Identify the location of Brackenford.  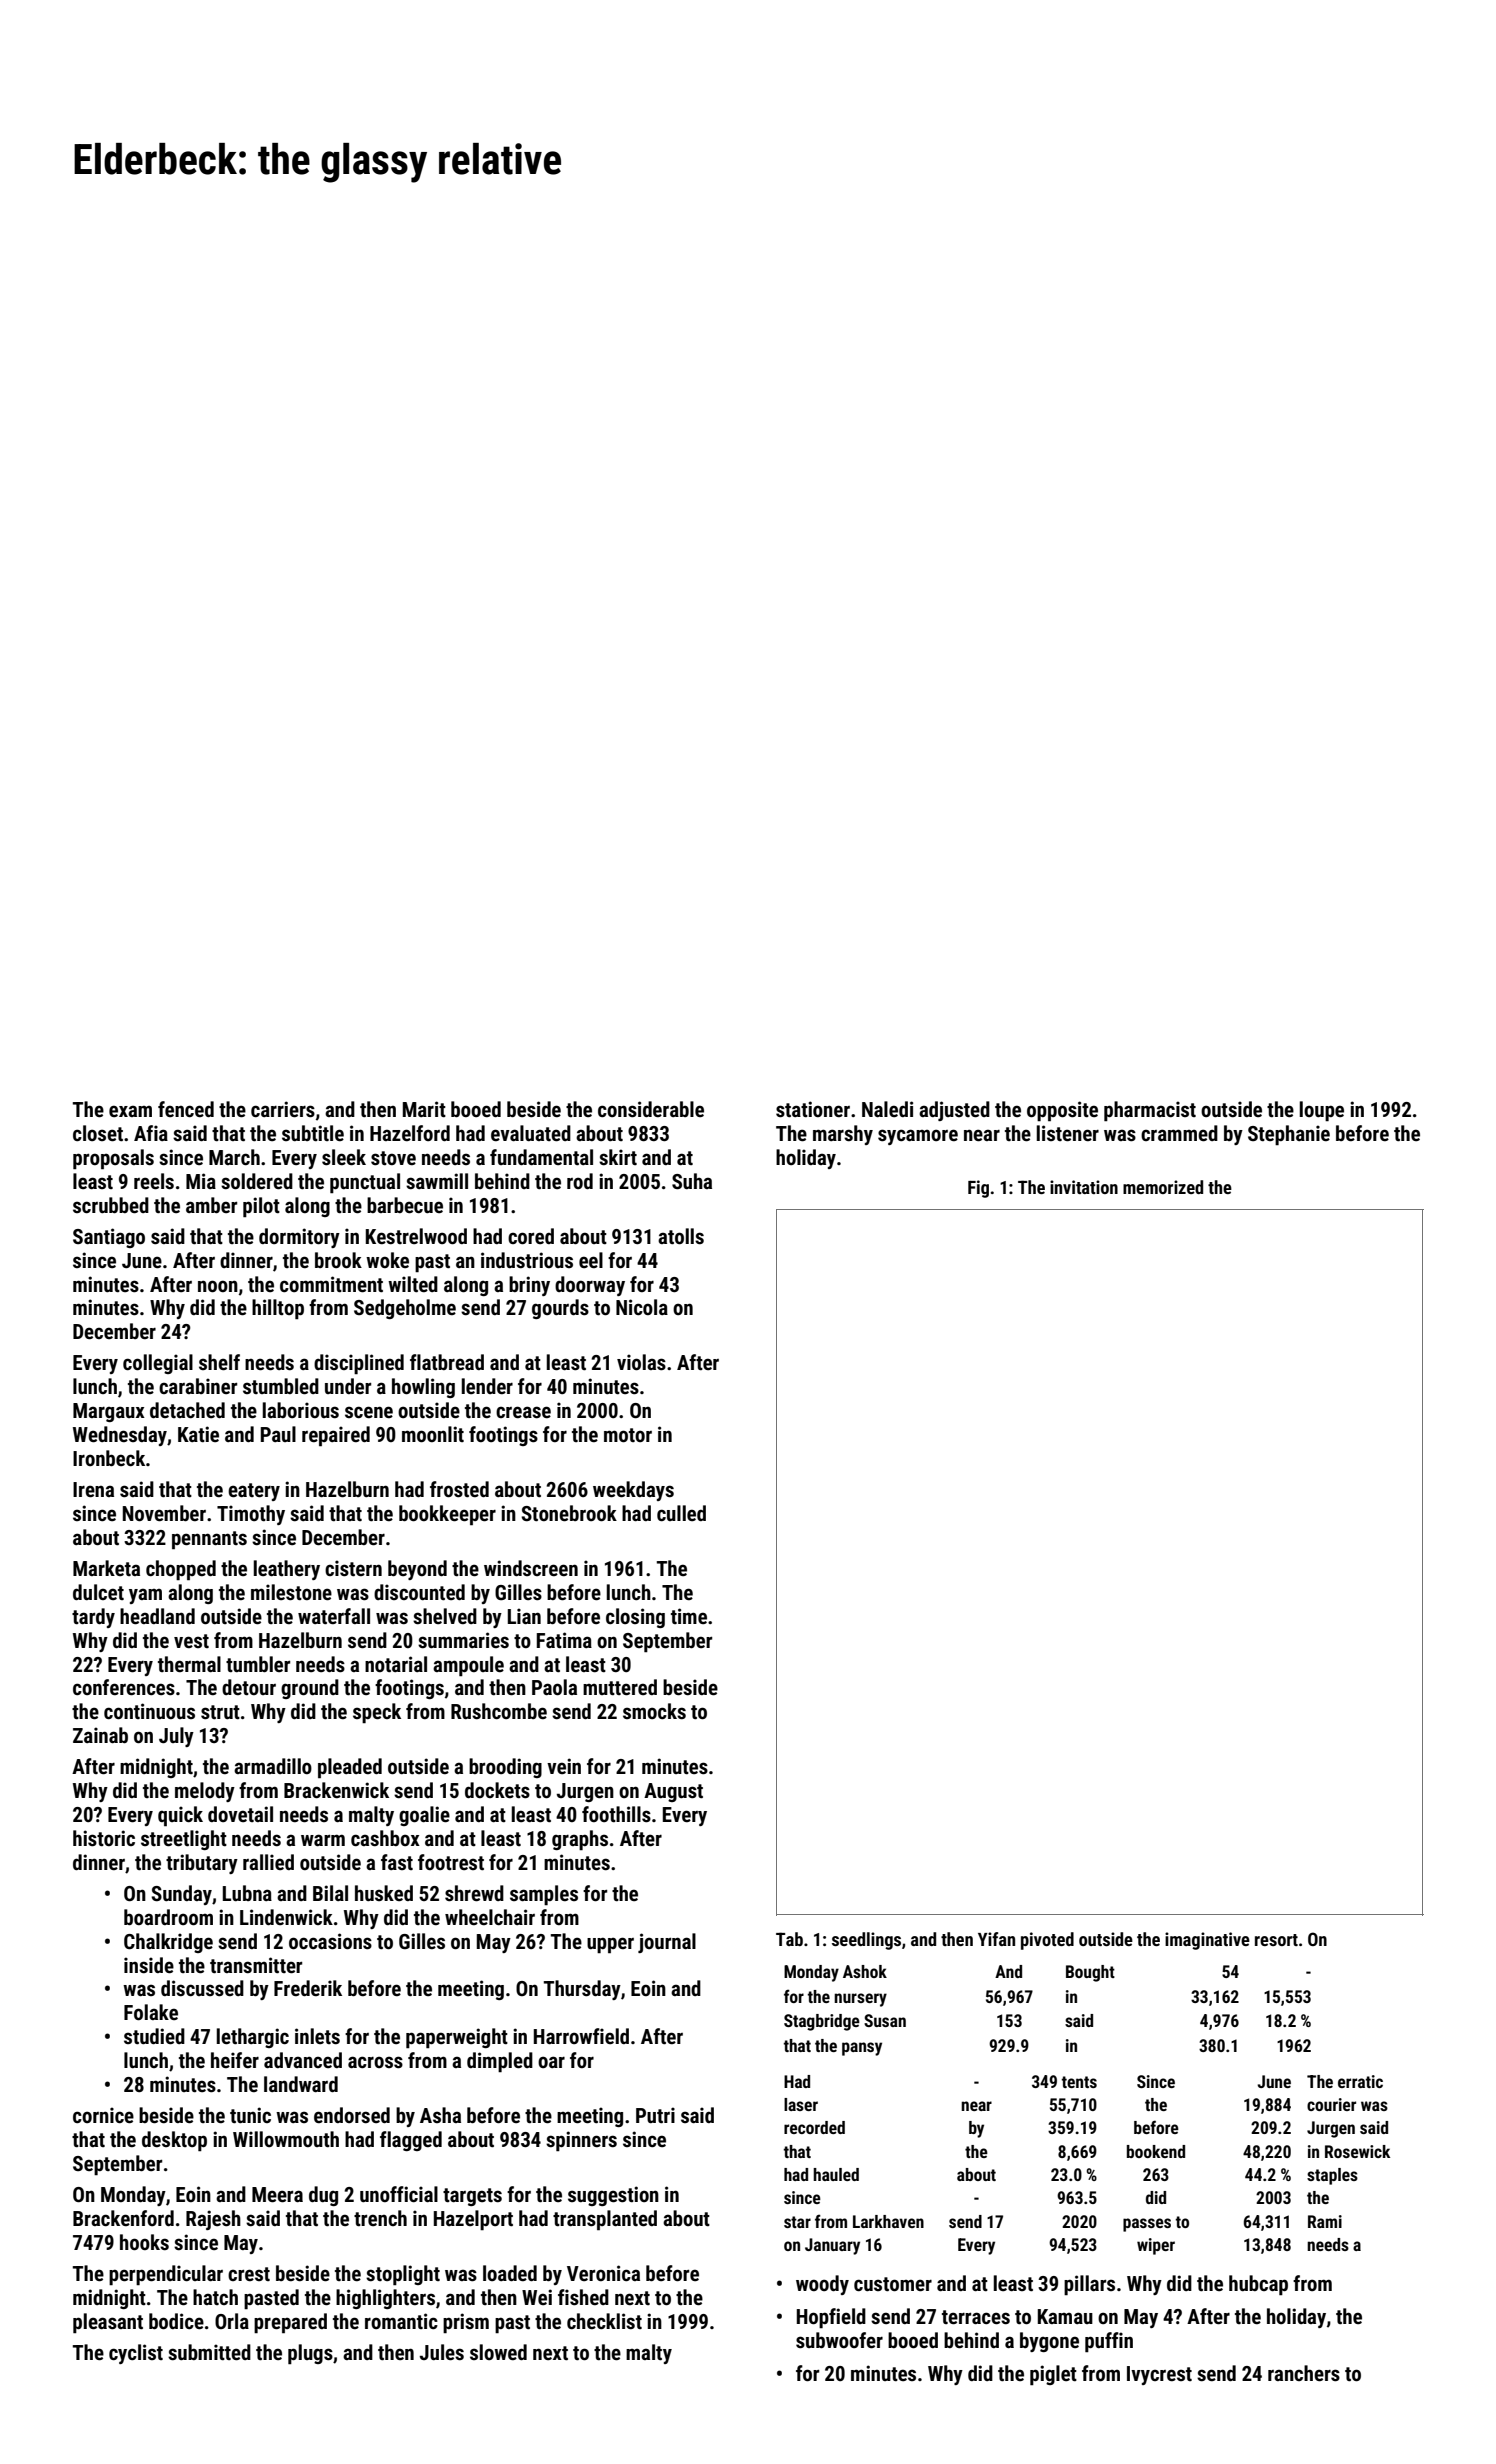
(123, 2218).
